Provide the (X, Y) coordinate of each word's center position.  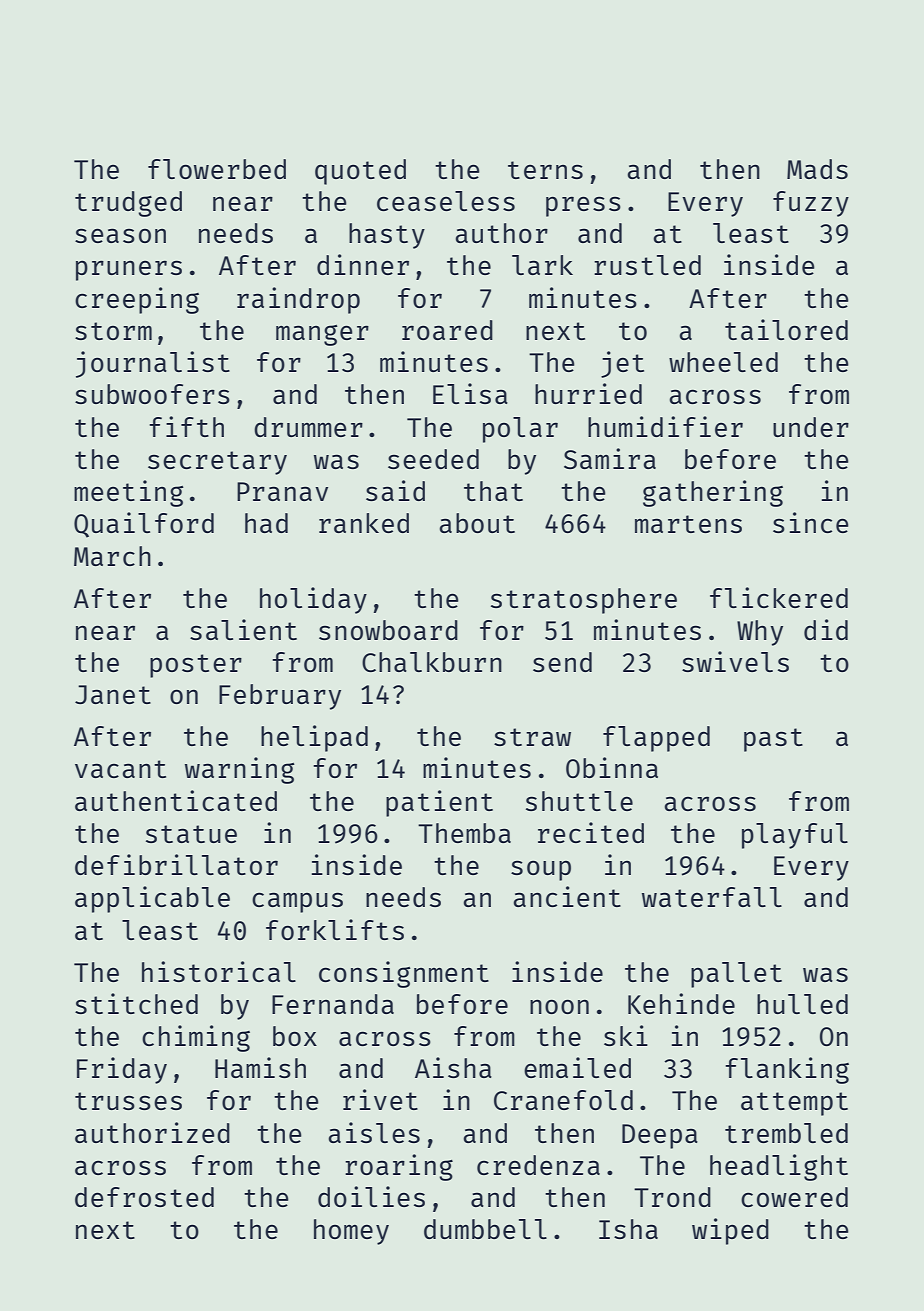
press (583, 206)
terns (545, 170)
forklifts (335, 929)
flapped (656, 739)
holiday (313, 600)
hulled (802, 1004)
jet (622, 364)
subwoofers (152, 394)
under (811, 427)
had (266, 523)
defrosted (144, 1197)
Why (760, 633)
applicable (152, 899)
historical (219, 971)
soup (541, 870)
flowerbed (217, 169)
